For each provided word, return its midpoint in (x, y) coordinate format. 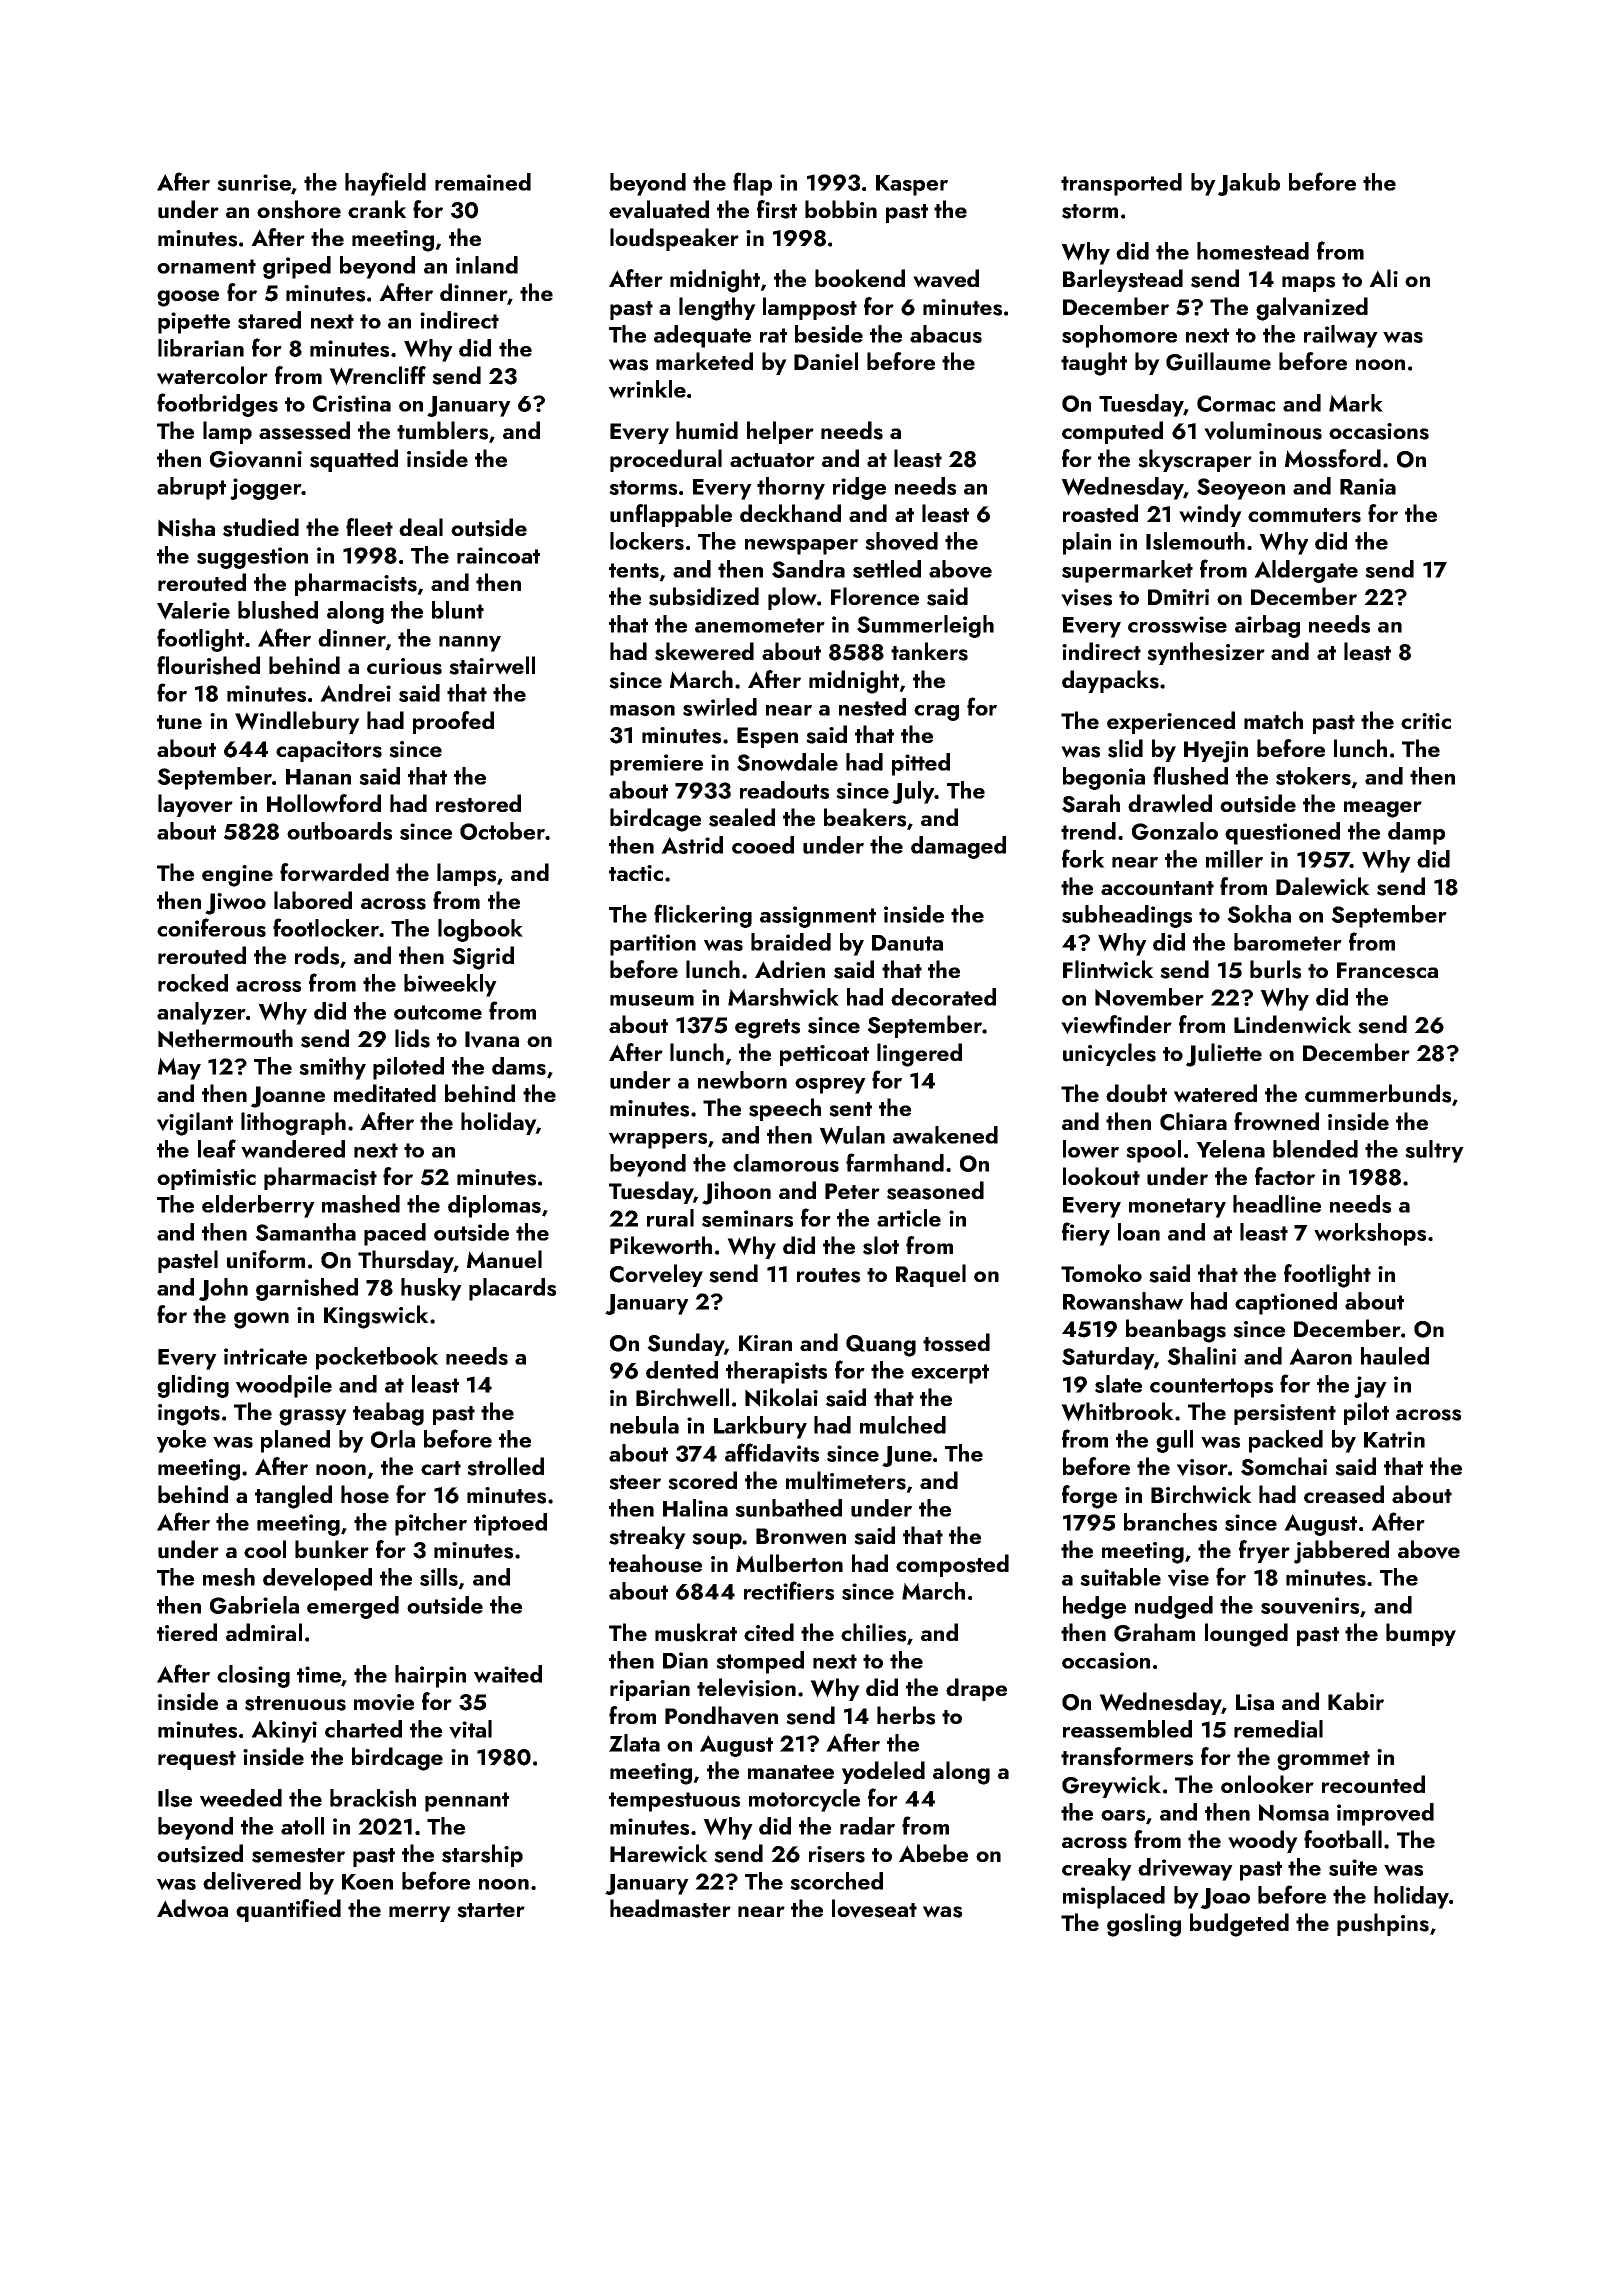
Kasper (912, 185)
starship (482, 1855)
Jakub (1249, 184)
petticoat (824, 1055)
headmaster (670, 1908)
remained (483, 182)
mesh (229, 1577)
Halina (695, 1508)
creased (1344, 1494)
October (502, 831)
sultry (1434, 1151)
